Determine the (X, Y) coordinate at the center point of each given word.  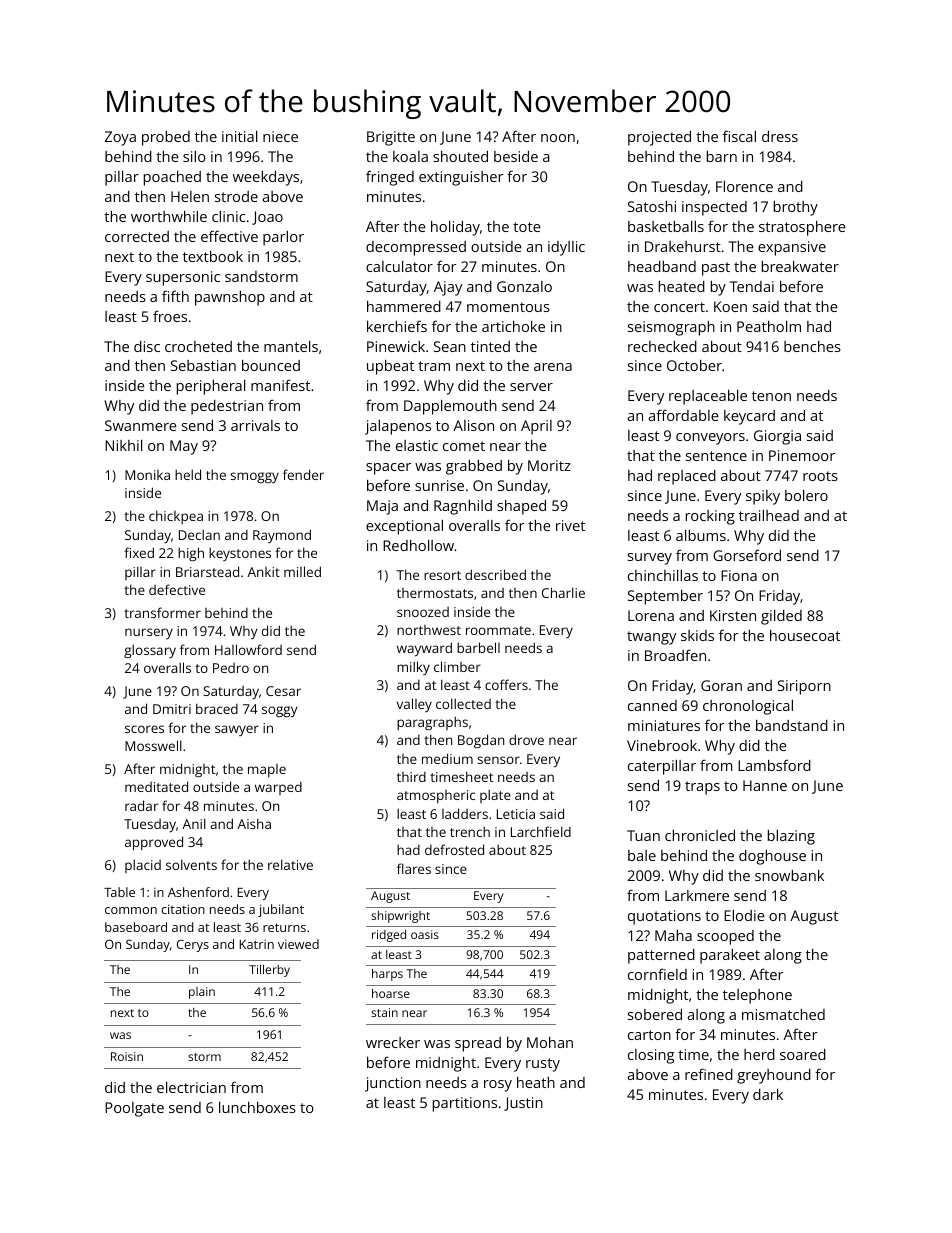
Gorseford (747, 555)
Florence (744, 186)
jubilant (281, 910)
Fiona (739, 575)
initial (239, 136)
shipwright (400, 917)
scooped (725, 937)
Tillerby (269, 971)
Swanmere (141, 425)
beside (516, 156)
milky (413, 668)
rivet (570, 525)
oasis (425, 934)
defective (177, 589)
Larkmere (697, 895)
